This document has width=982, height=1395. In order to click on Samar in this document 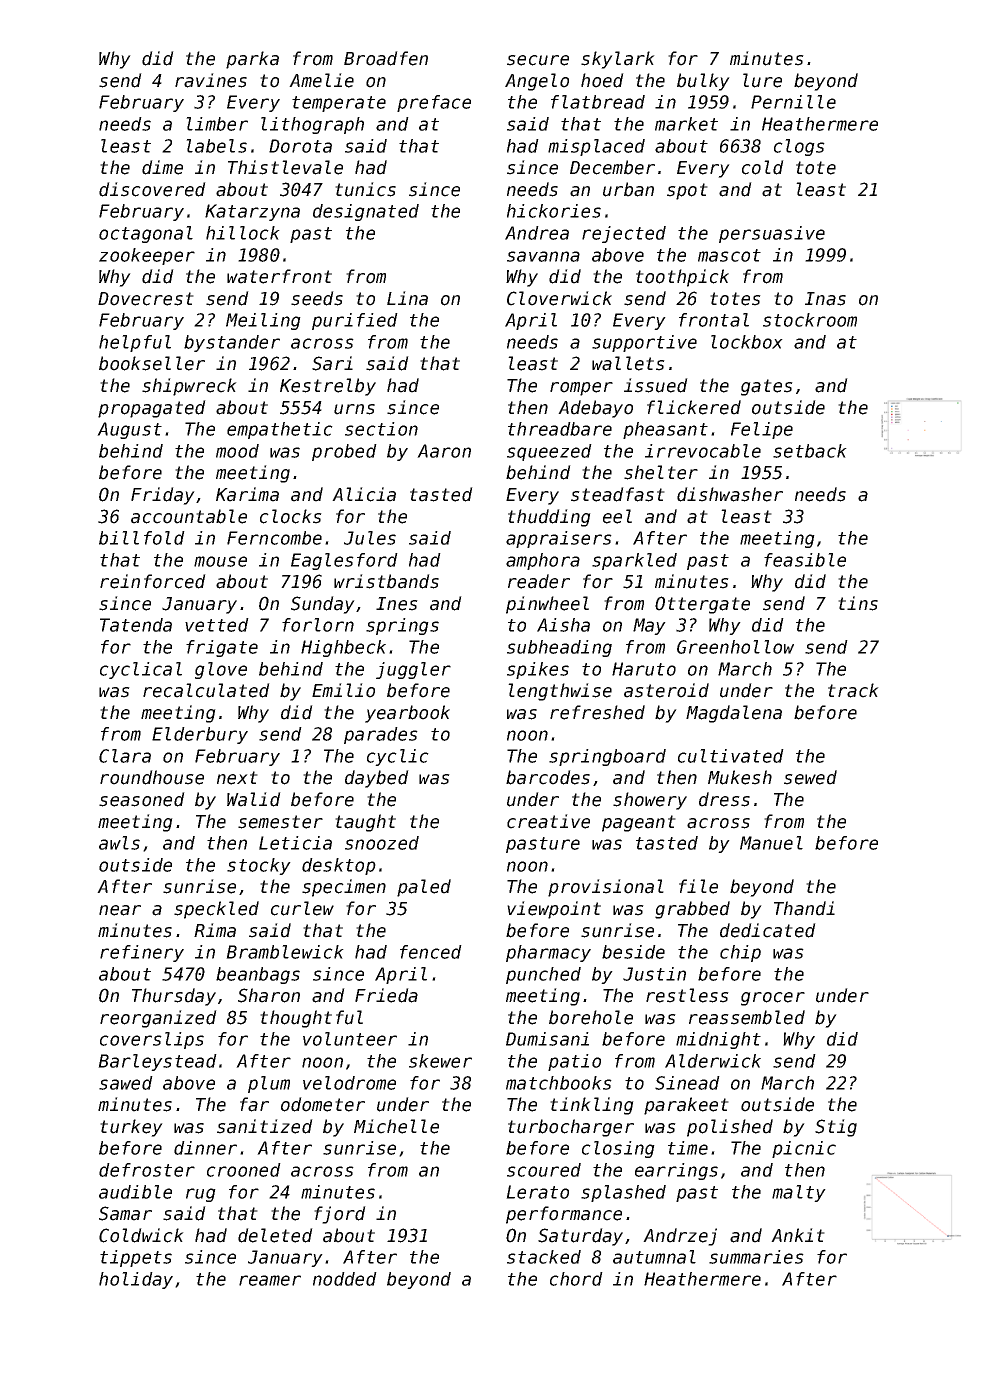, I will do `click(125, 1213)`.
